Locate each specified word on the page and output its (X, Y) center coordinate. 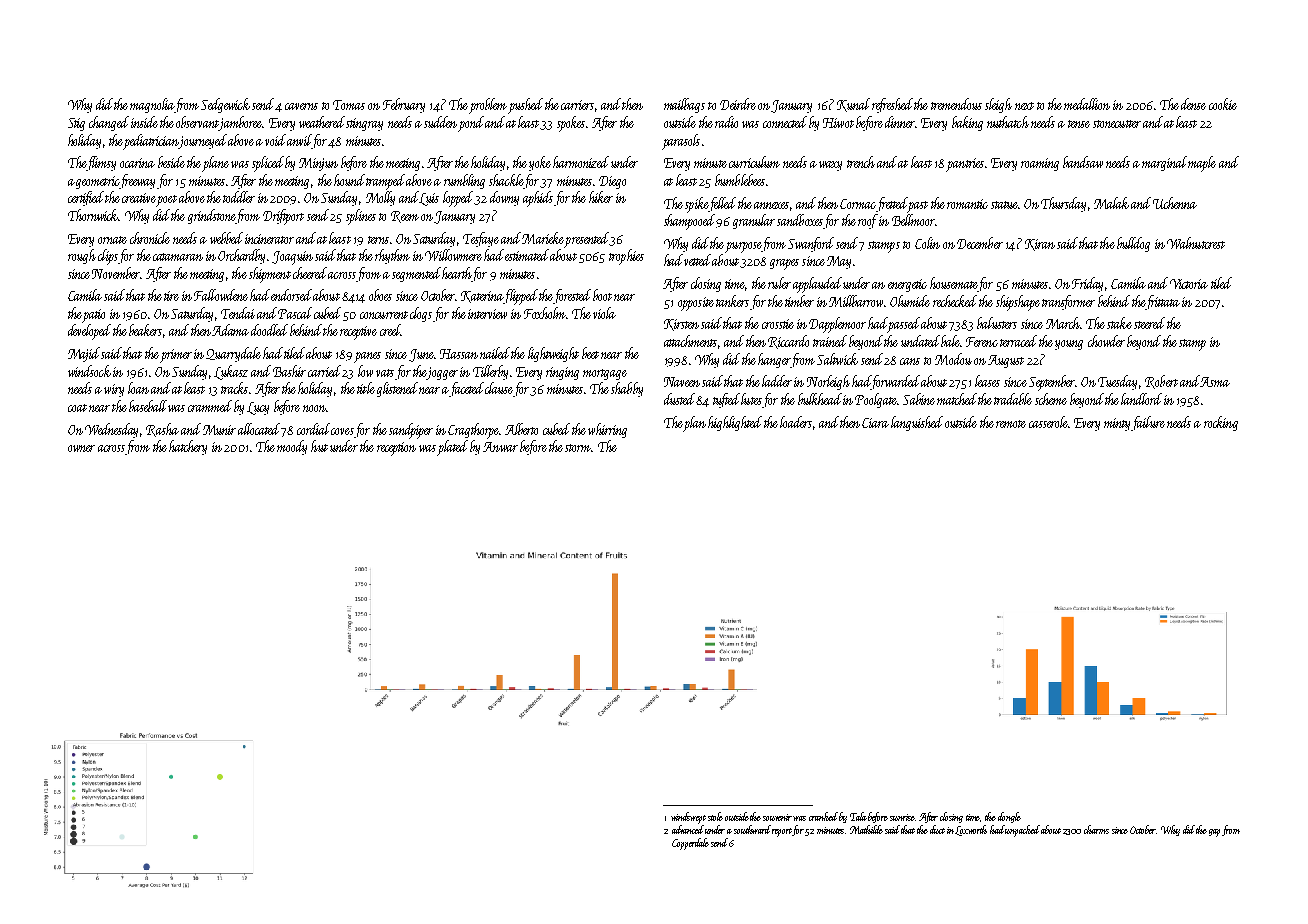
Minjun (318, 164)
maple (1202, 164)
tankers (732, 301)
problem (488, 106)
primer (176, 356)
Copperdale (690, 844)
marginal (1164, 163)
